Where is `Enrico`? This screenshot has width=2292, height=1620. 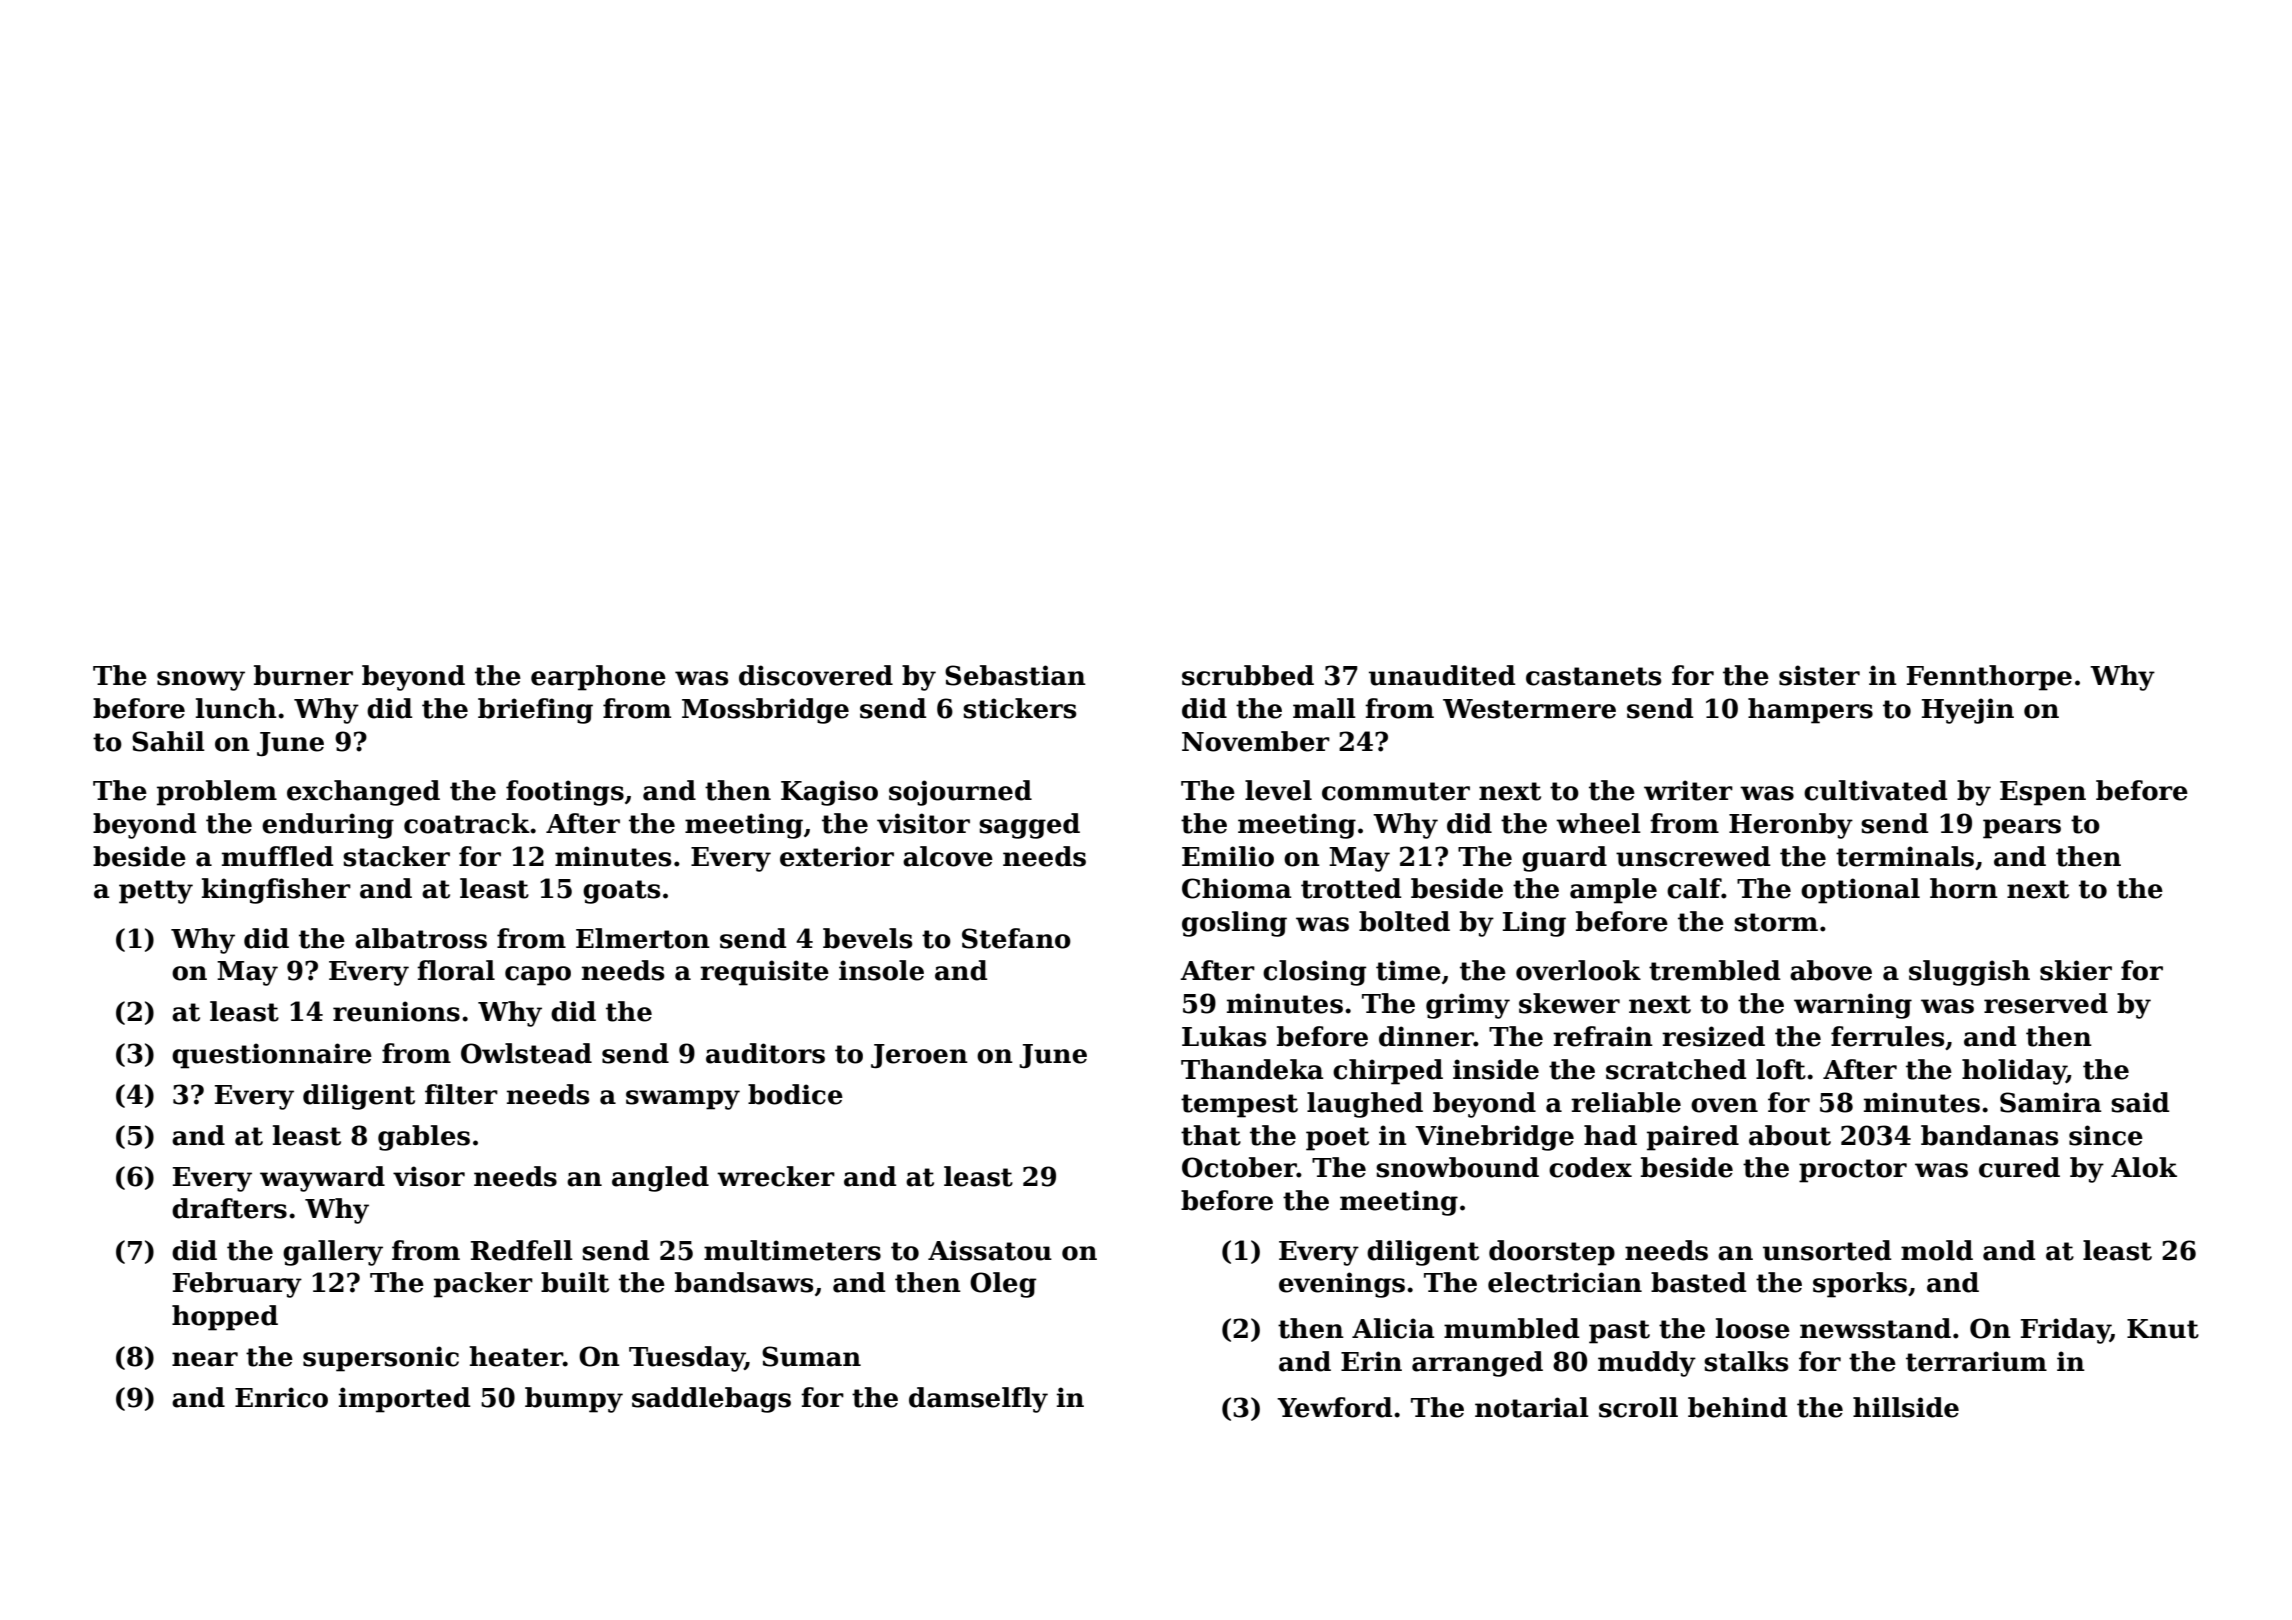
Enrico is located at coordinates (281, 1397).
